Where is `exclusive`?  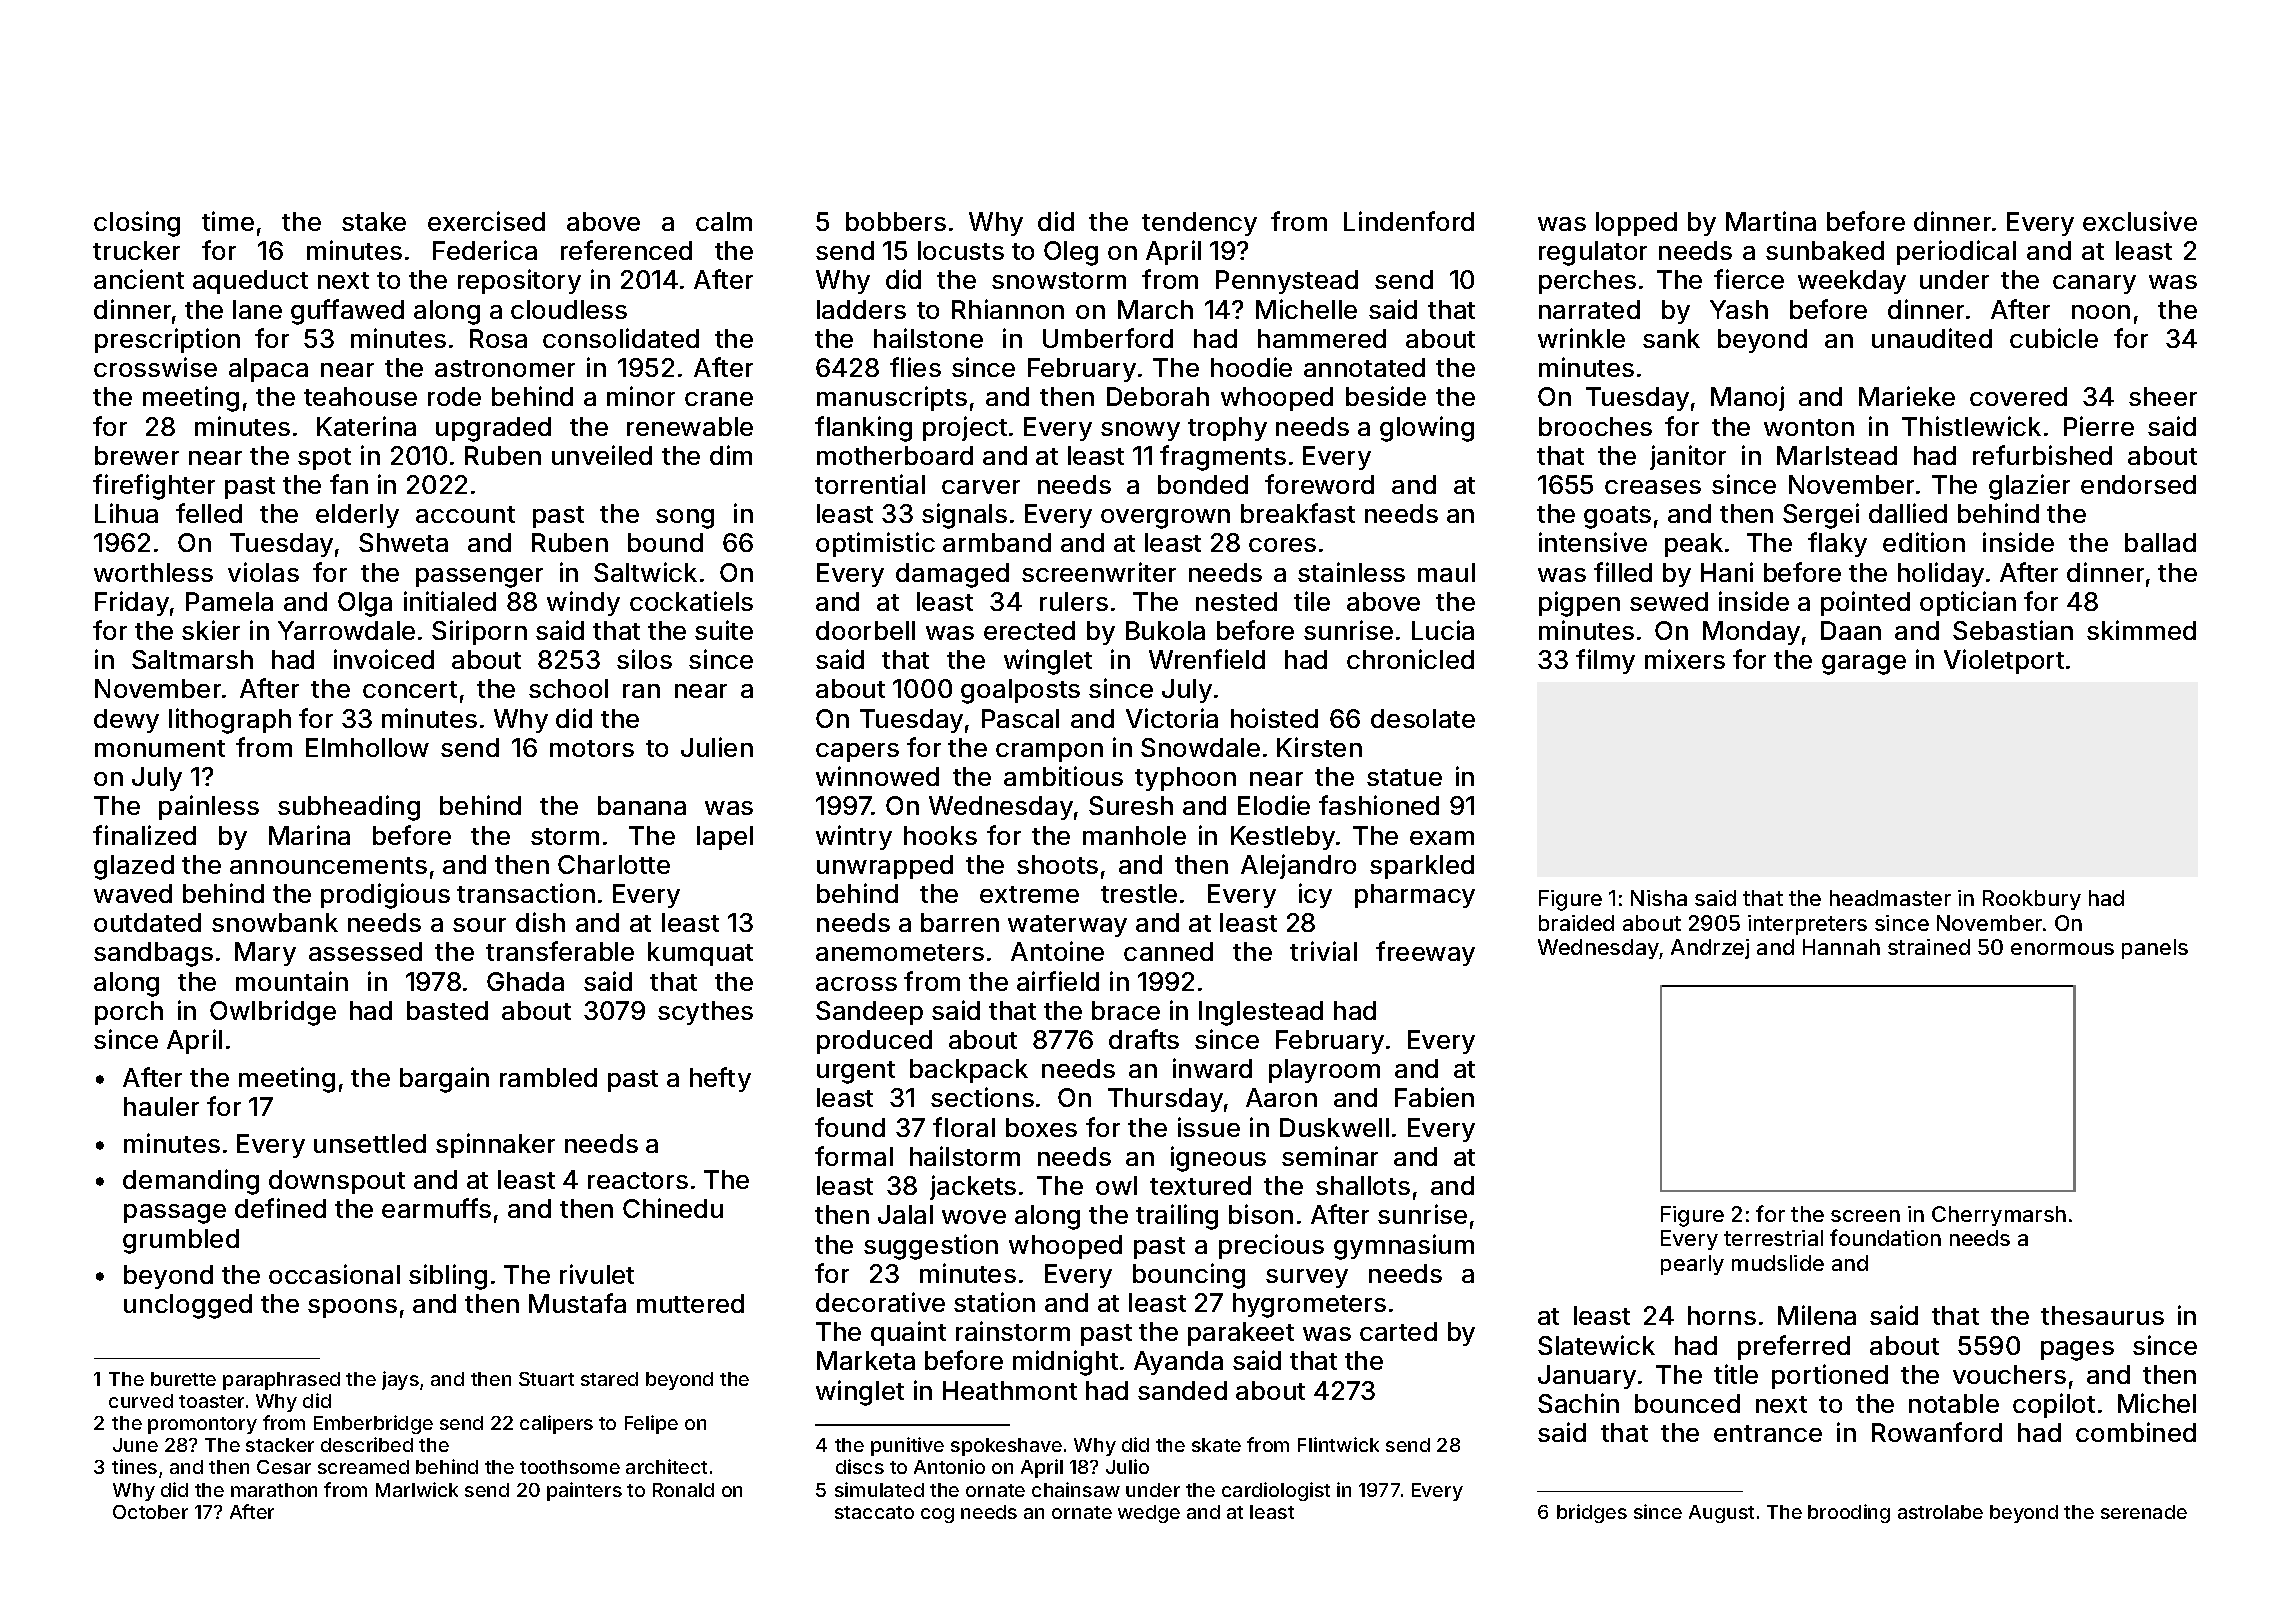 exclusive is located at coordinates (2140, 221).
